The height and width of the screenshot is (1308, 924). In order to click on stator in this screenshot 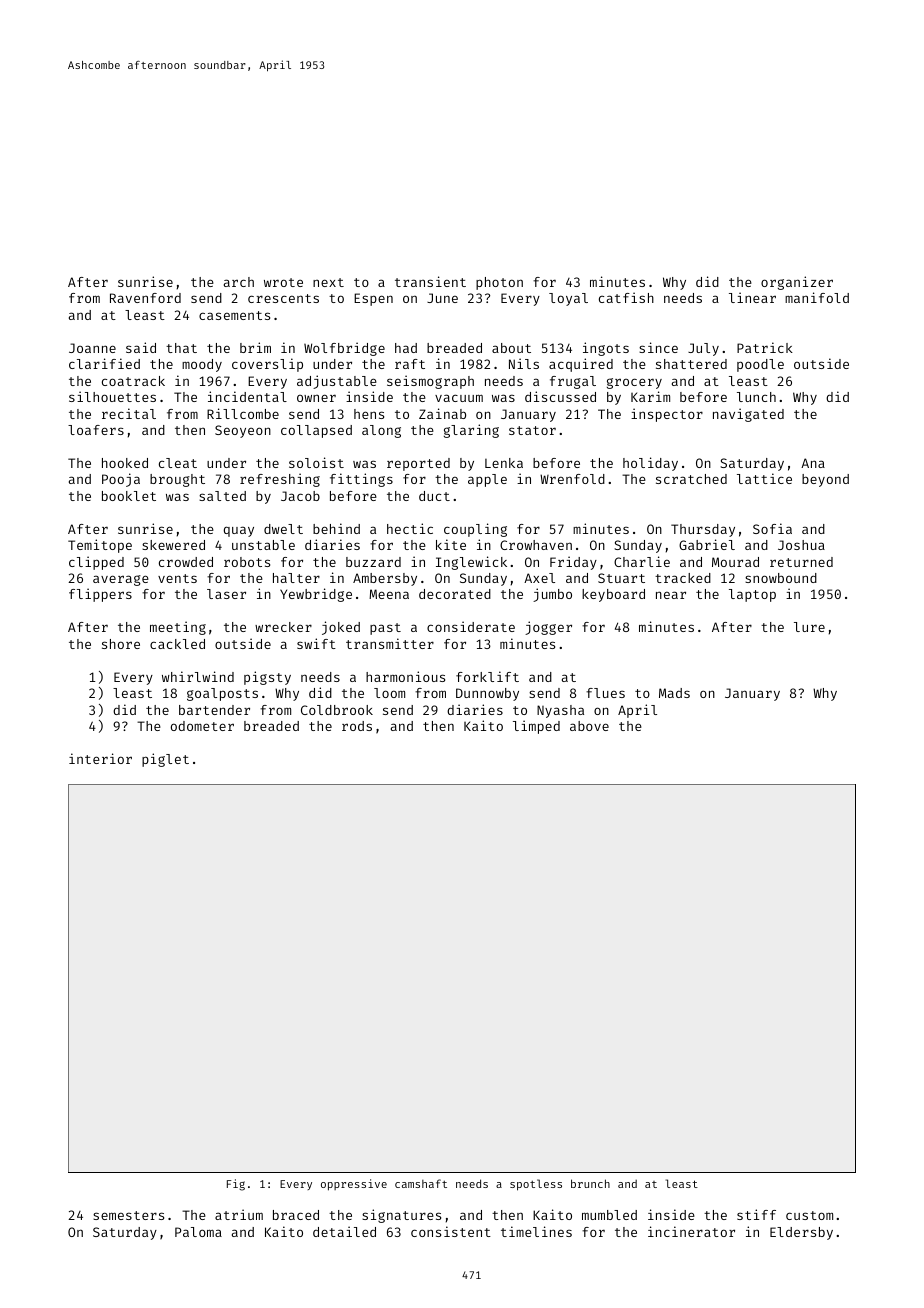, I will do `click(532, 430)`.
